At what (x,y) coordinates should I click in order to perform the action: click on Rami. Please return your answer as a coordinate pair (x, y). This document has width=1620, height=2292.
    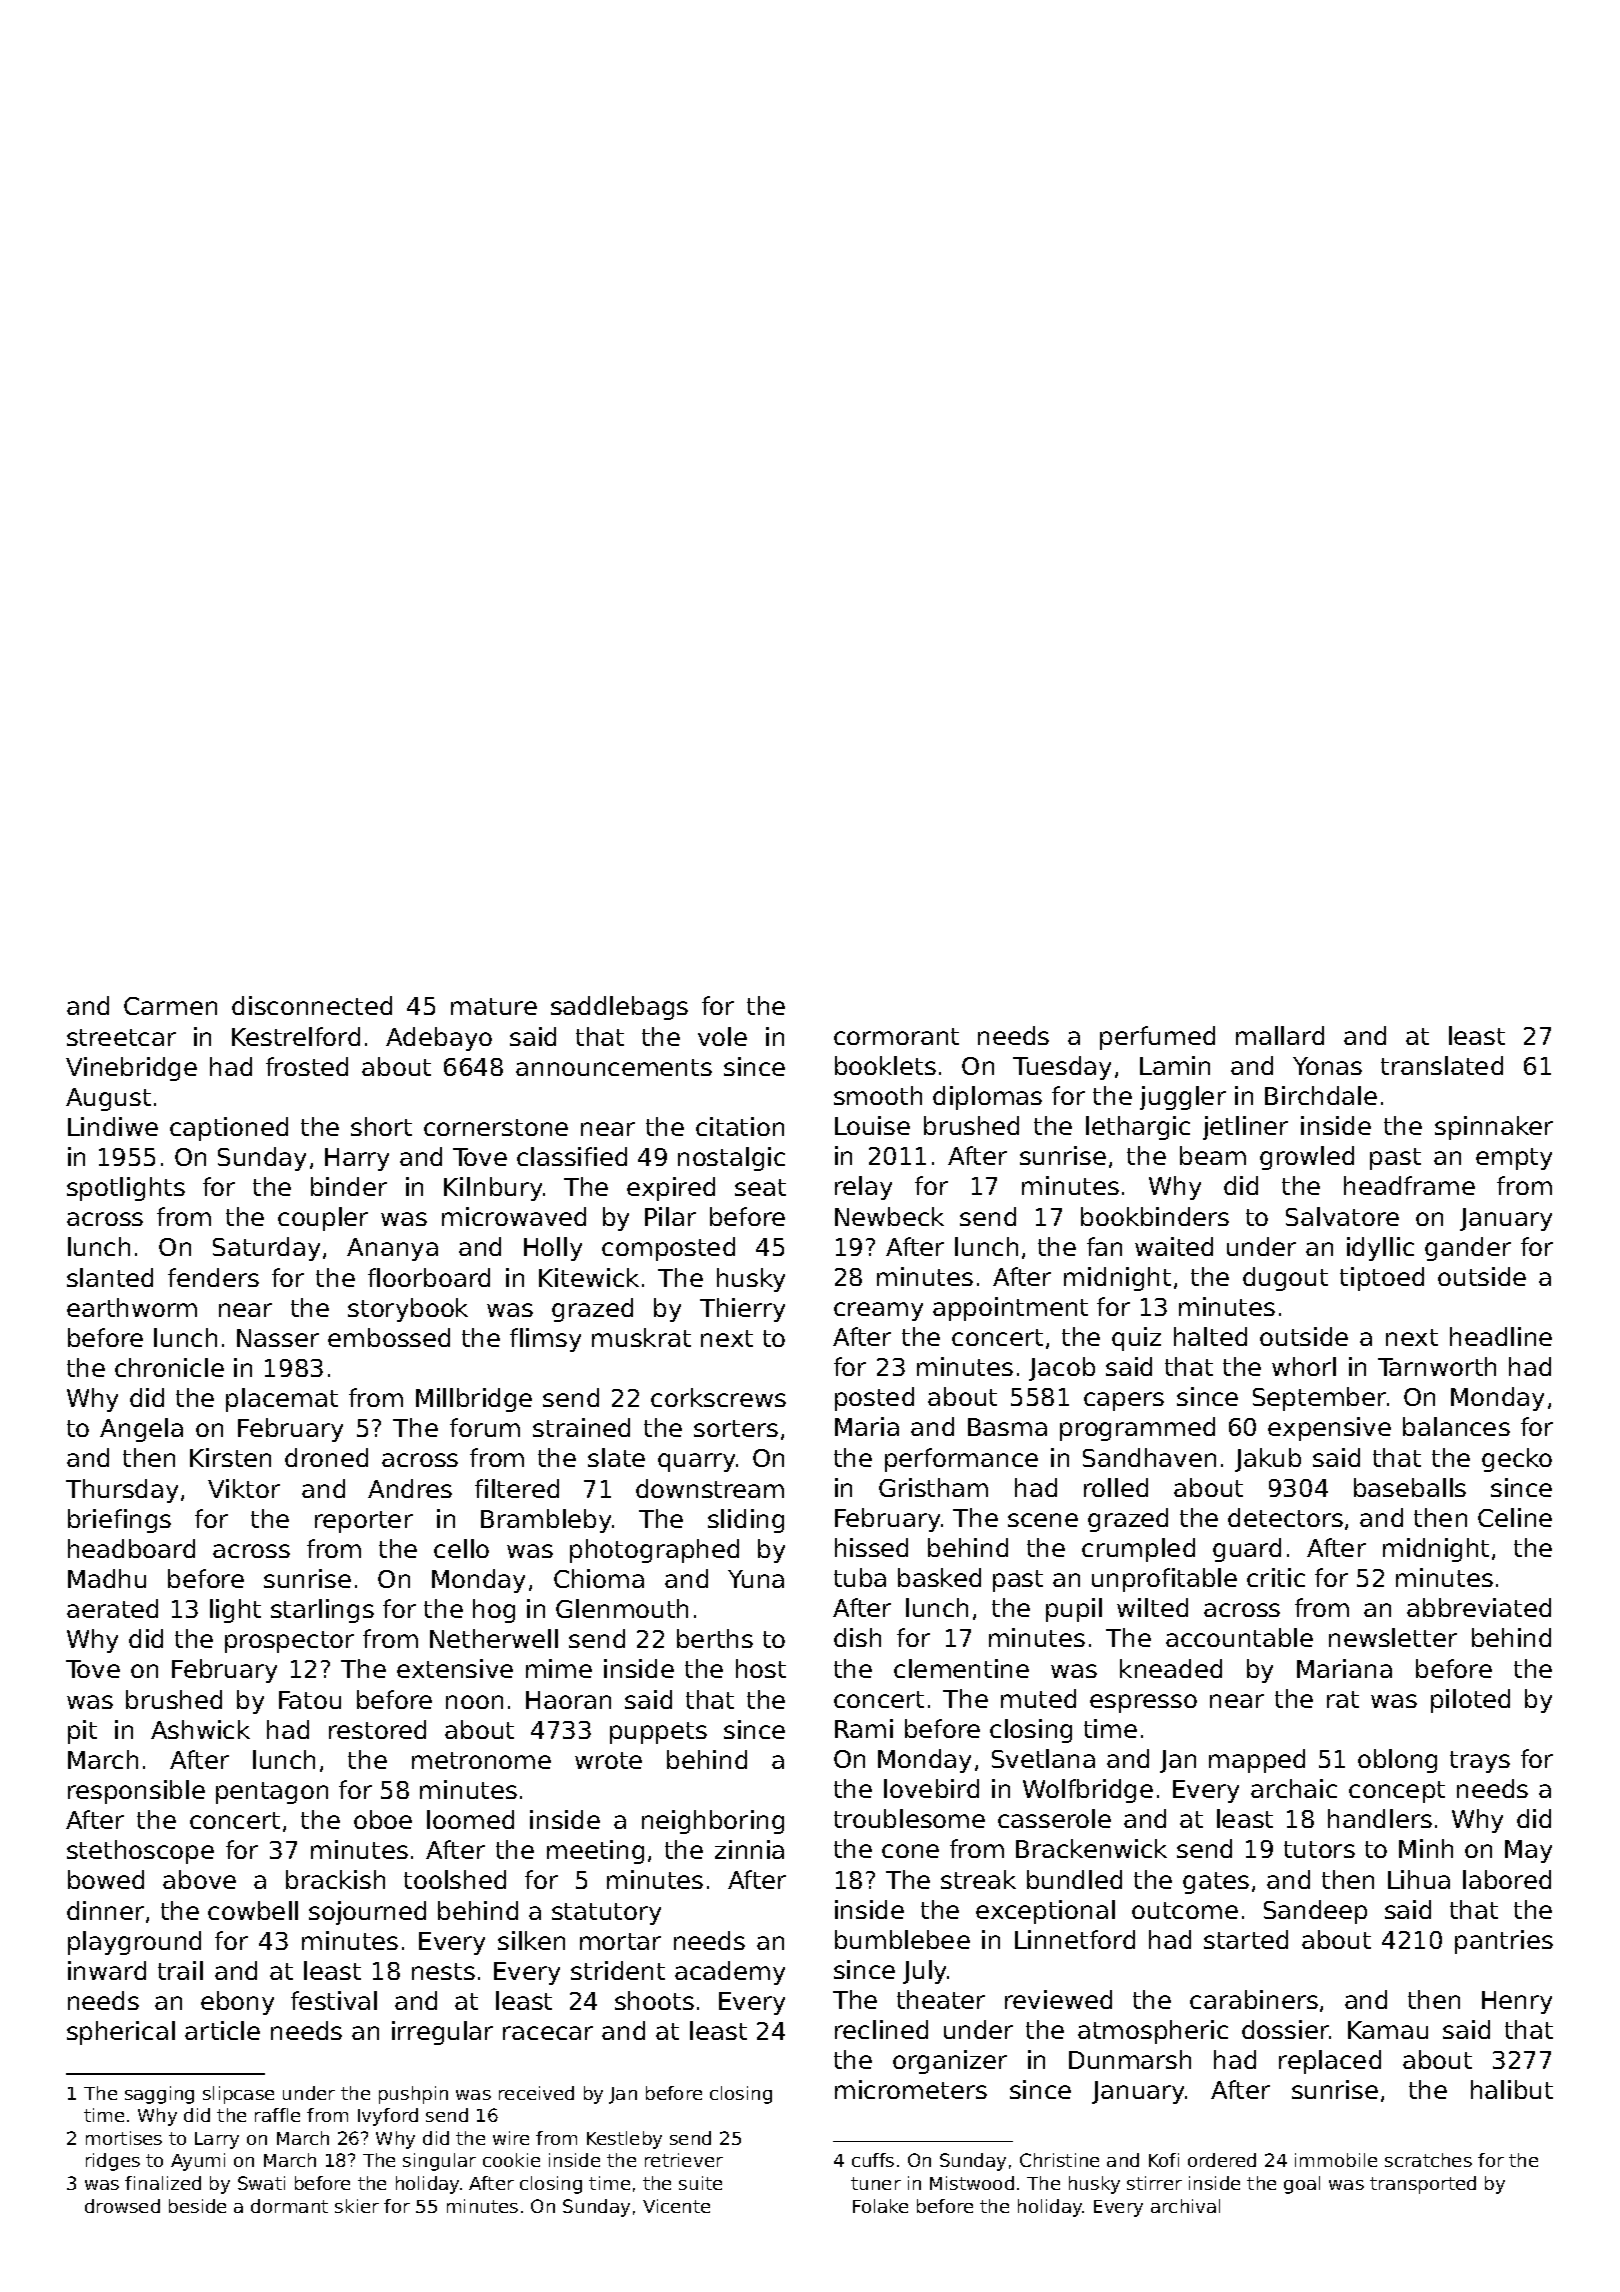
    Looking at the image, I should click on (864, 1728).
